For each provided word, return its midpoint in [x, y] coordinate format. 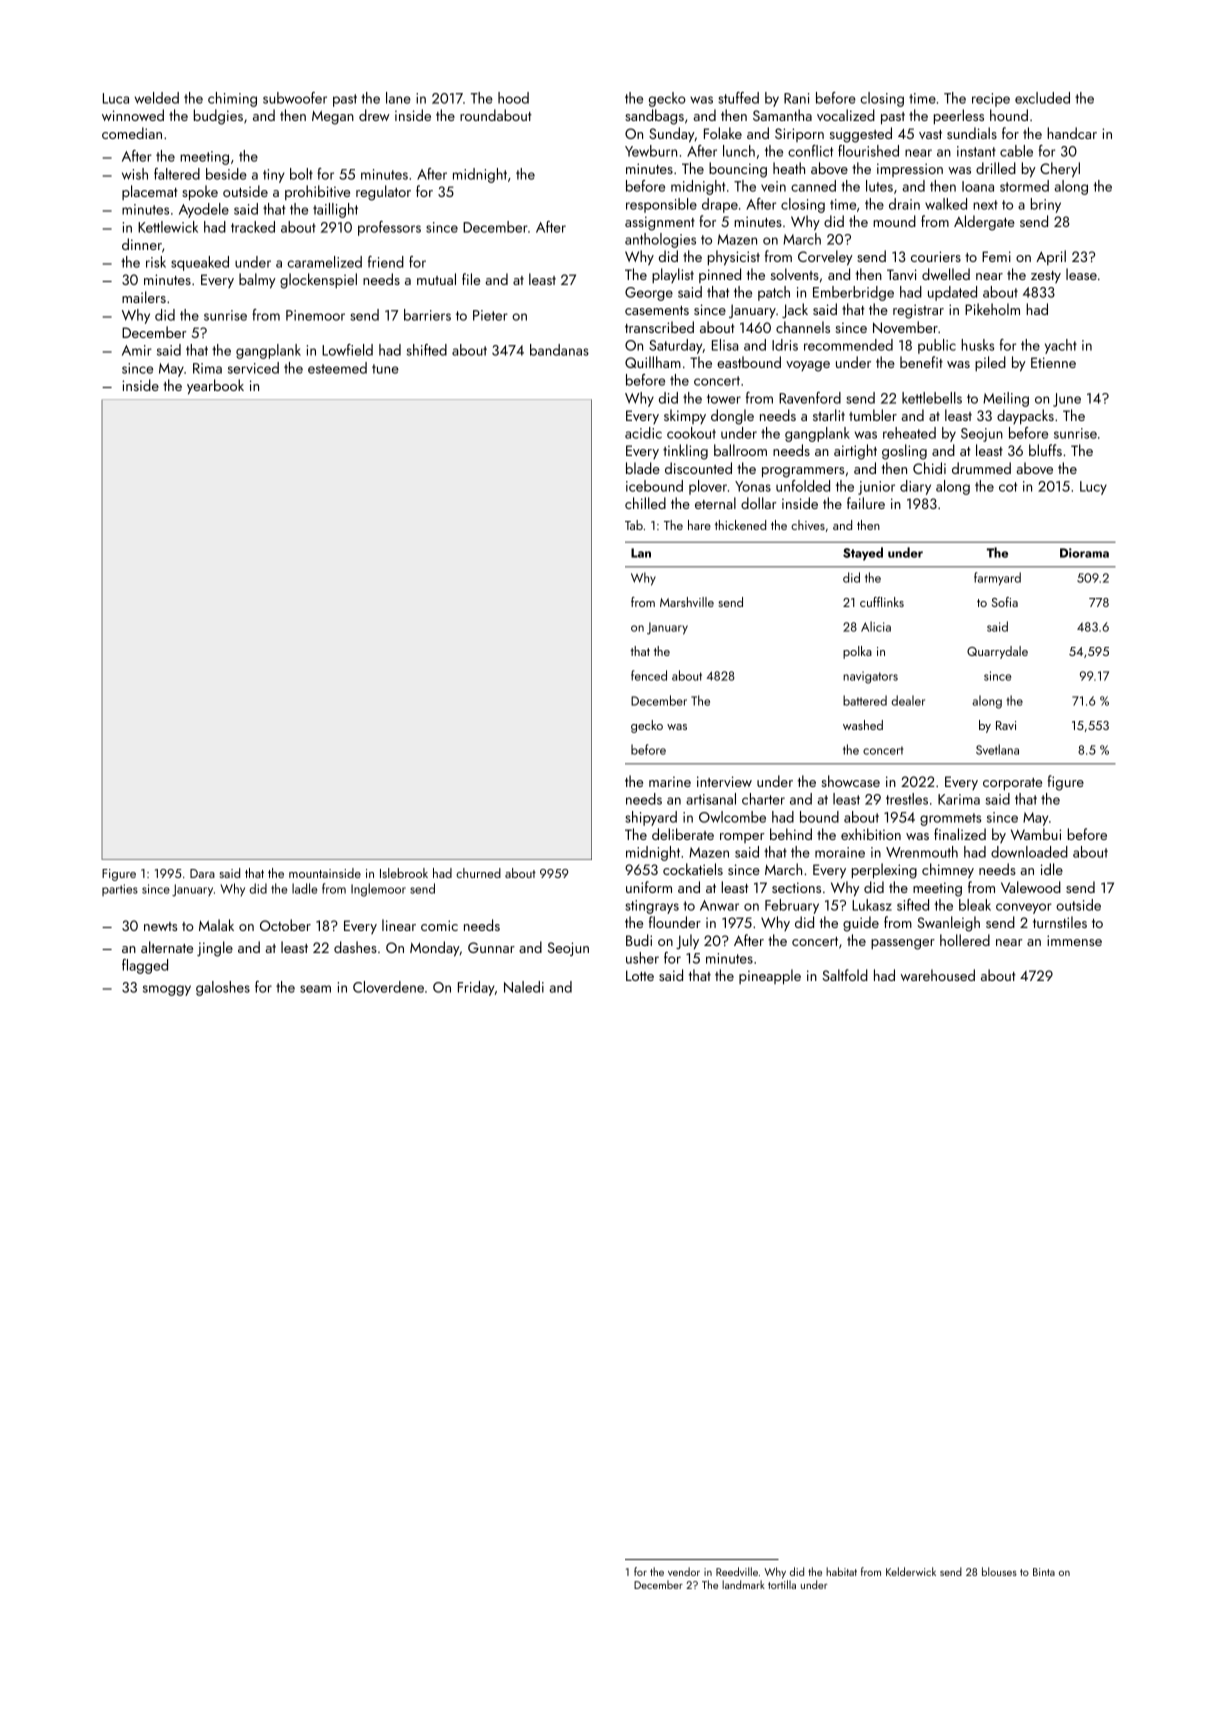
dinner [142, 244]
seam [315, 989]
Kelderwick [911, 1571]
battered [865, 700]
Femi [996, 256]
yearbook [215, 387]
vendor [684, 1571]
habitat [841, 1571]
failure [866, 503]
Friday [476, 988]
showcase [850, 781]
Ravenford [810, 398]
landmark [743, 1584]
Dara [202, 873]
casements [657, 310]
